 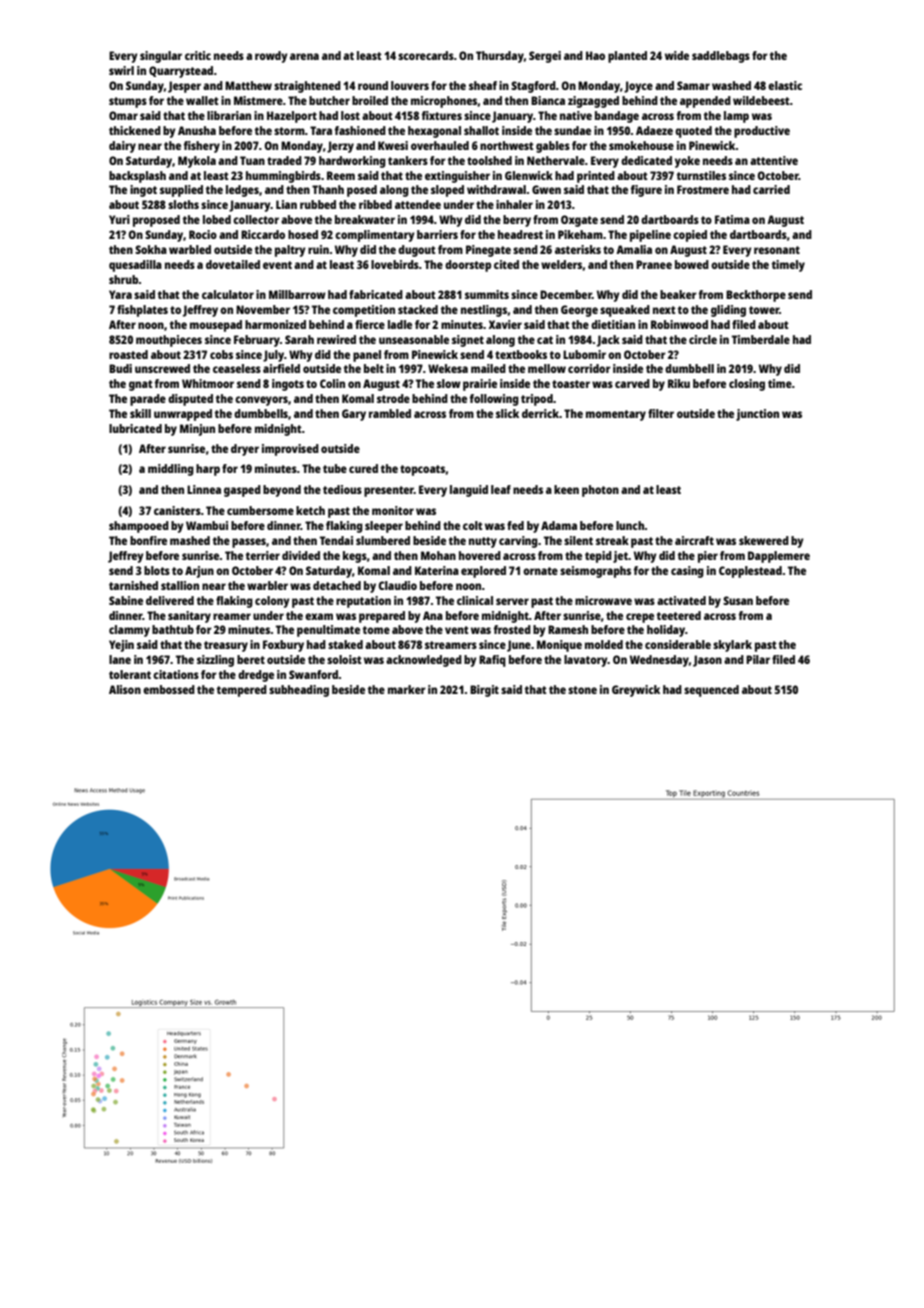 I want to click on Jesper, so click(x=184, y=87).
